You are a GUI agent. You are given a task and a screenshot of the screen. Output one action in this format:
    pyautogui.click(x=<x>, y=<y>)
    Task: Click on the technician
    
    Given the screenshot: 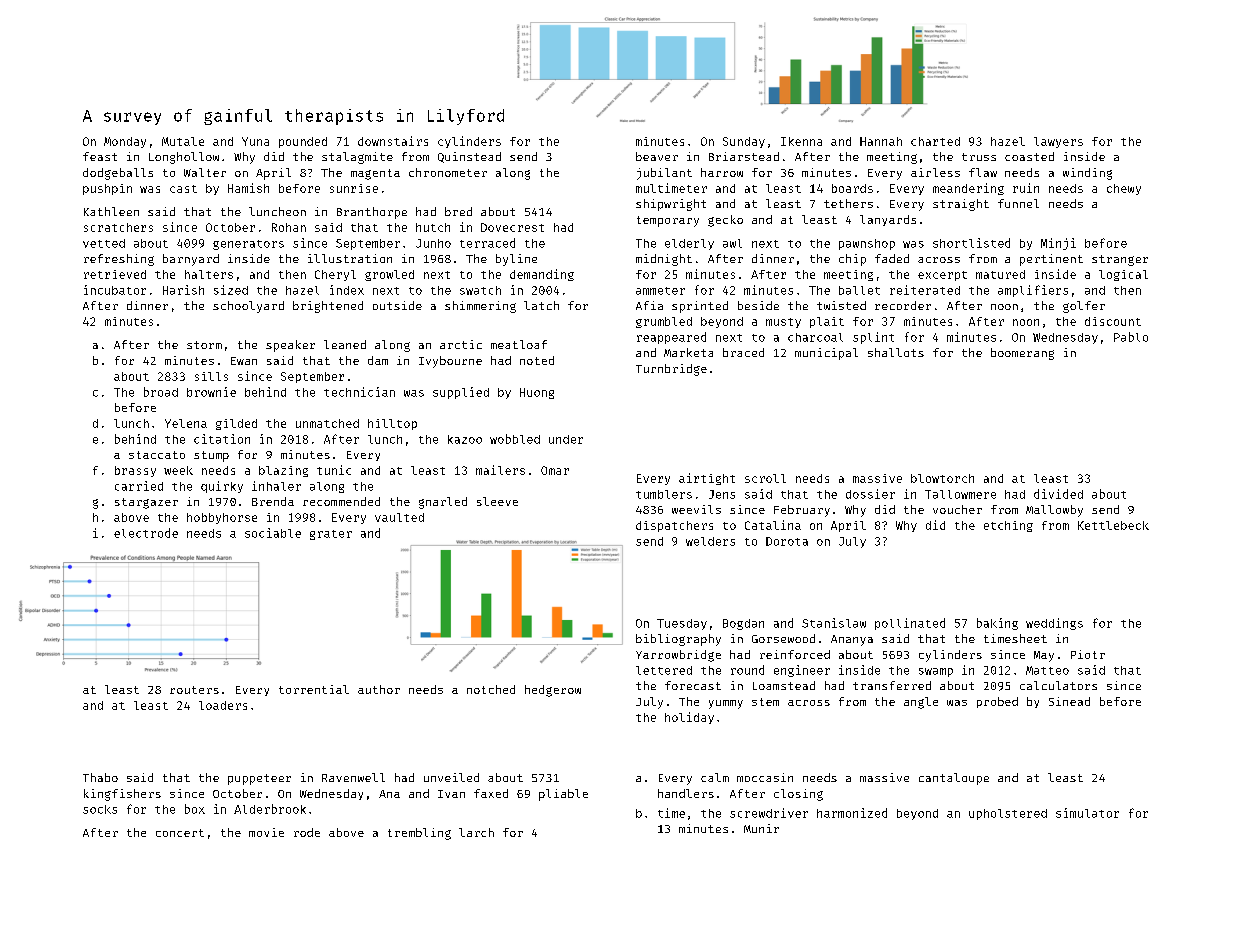 What is the action you would take?
    pyautogui.click(x=359, y=392)
